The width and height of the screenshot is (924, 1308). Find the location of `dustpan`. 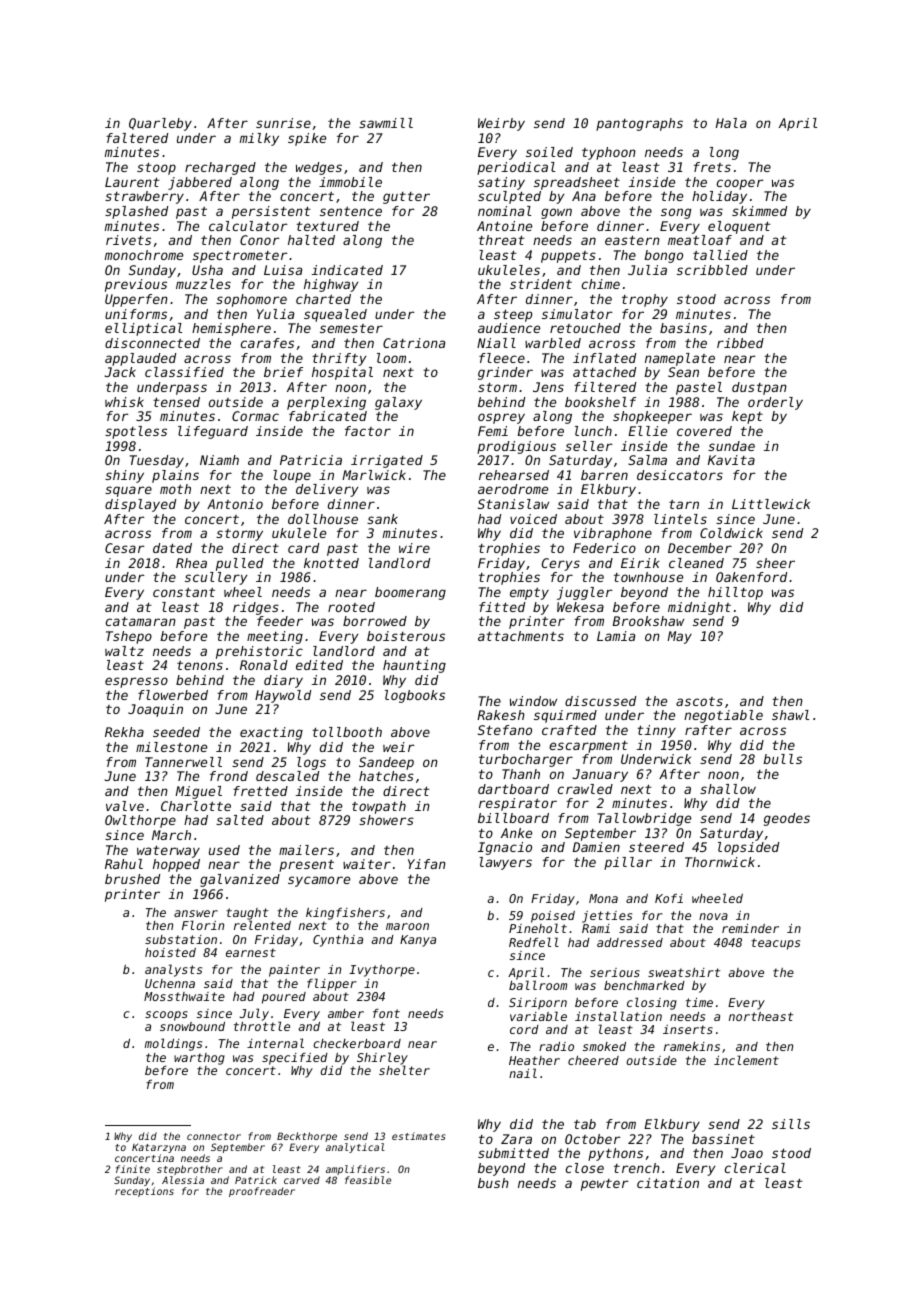

dustpan is located at coordinates (759, 388).
